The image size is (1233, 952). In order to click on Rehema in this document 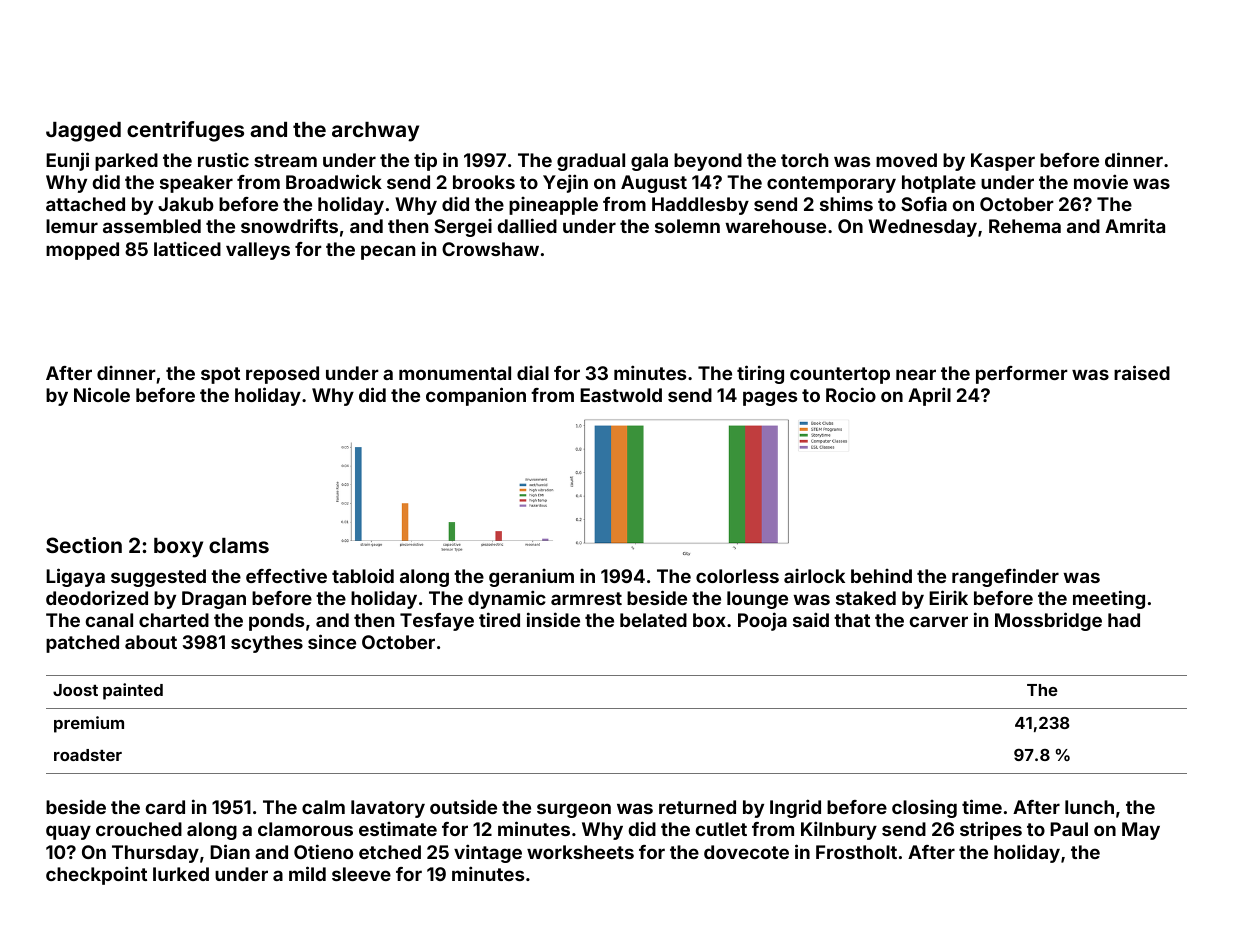, I will do `click(1025, 226)`.
